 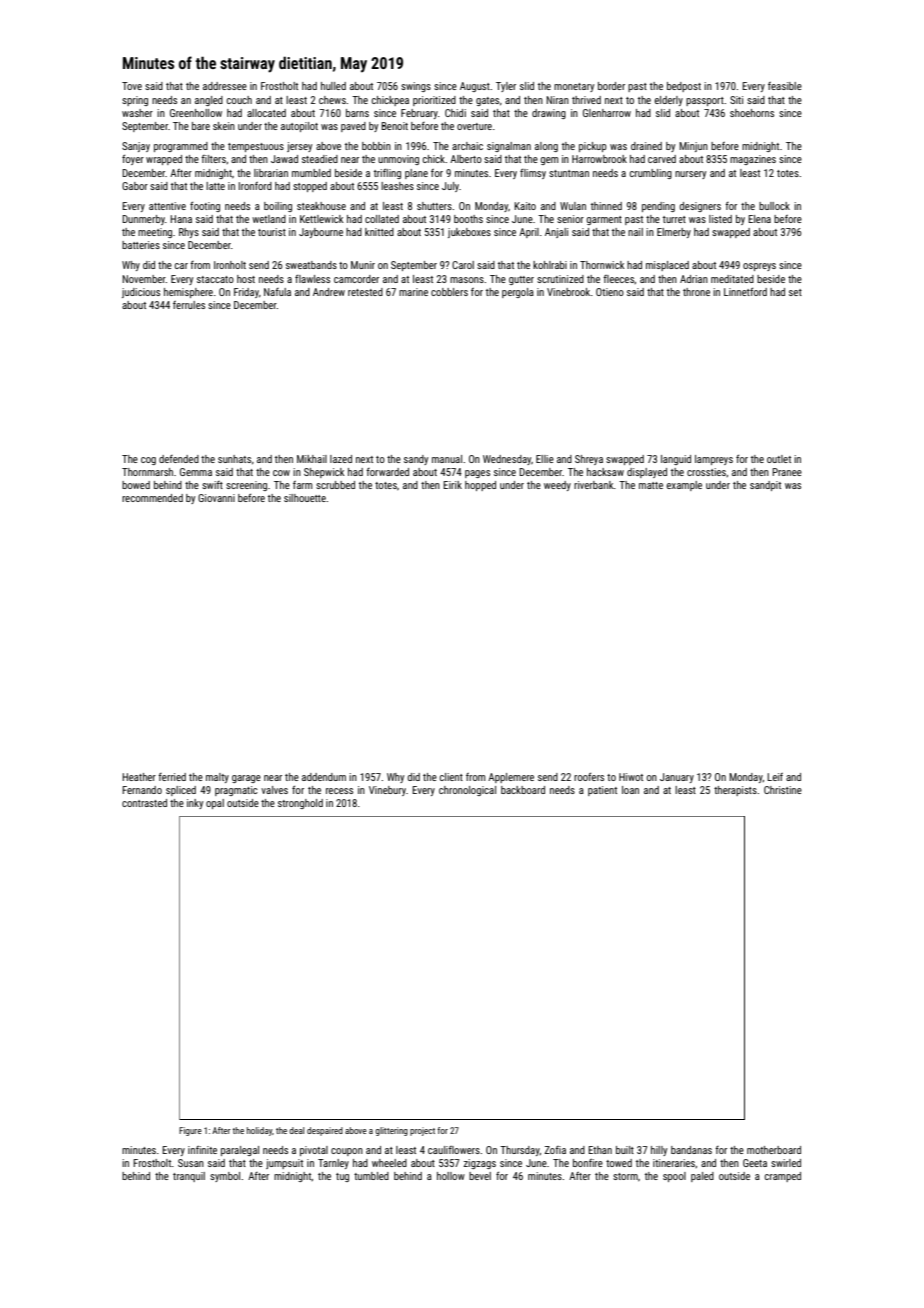 I want to click on Leif, so click(x=775, y=777).
